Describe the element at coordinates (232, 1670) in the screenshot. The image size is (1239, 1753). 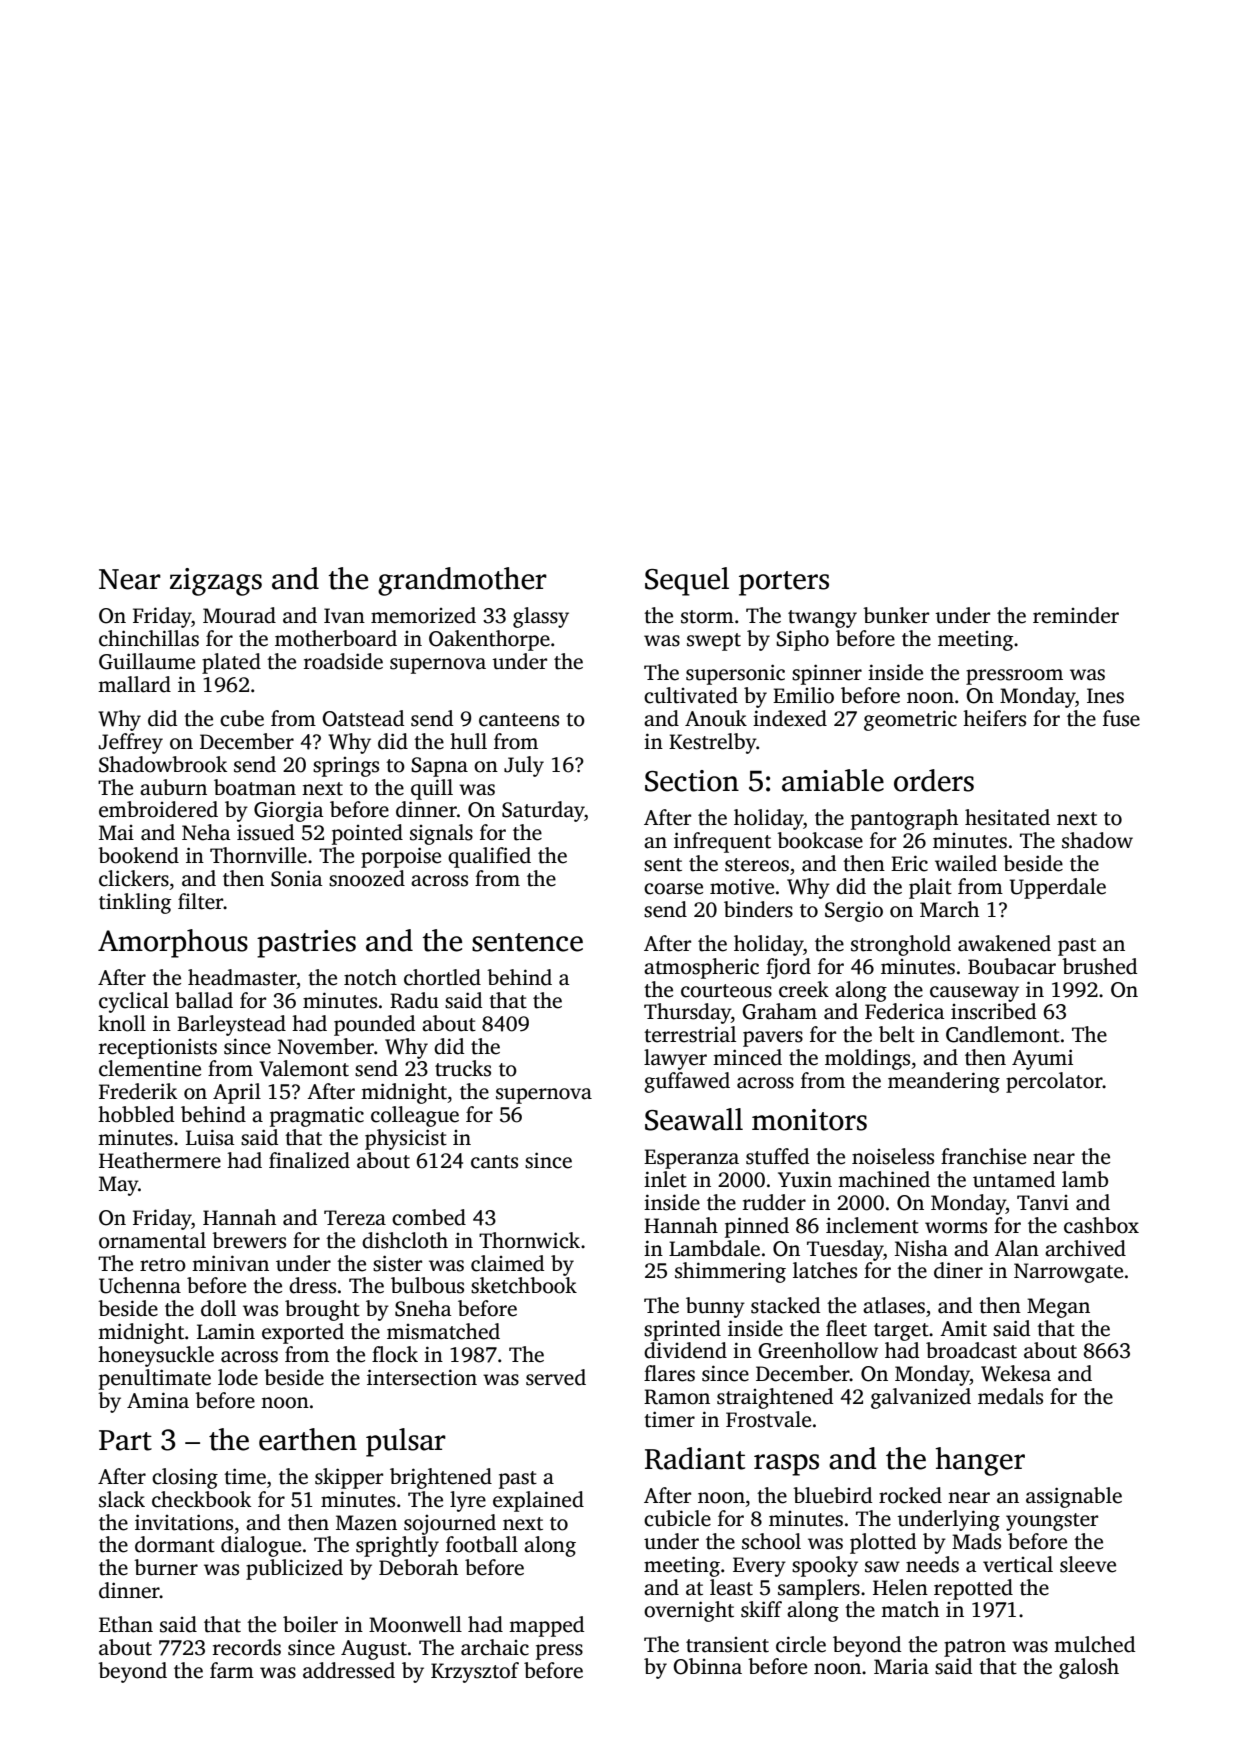
I see `farm` at that location.
